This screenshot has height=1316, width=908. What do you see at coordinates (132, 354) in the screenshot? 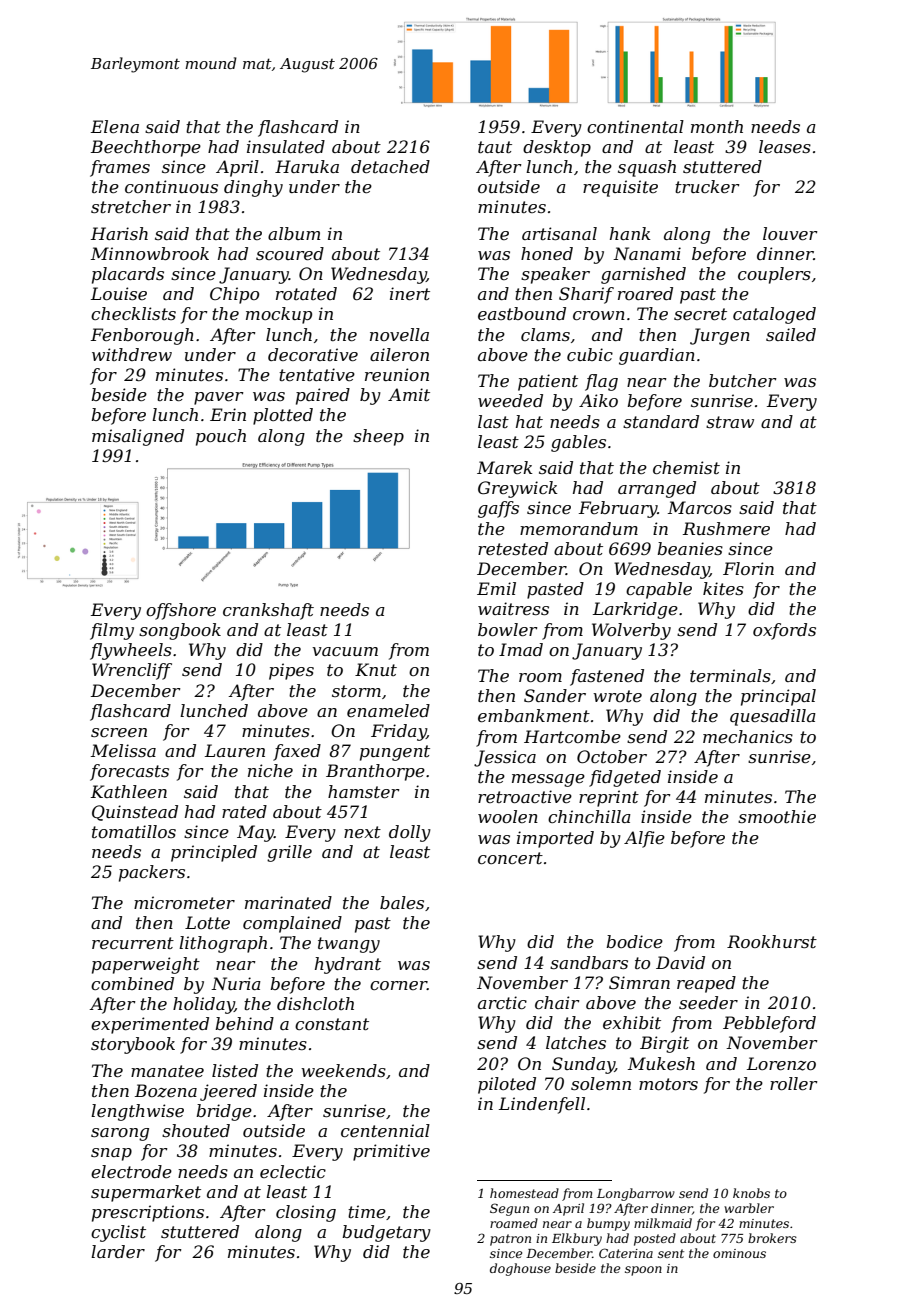
I see `withdrew` at bounding box center [132, 354].
